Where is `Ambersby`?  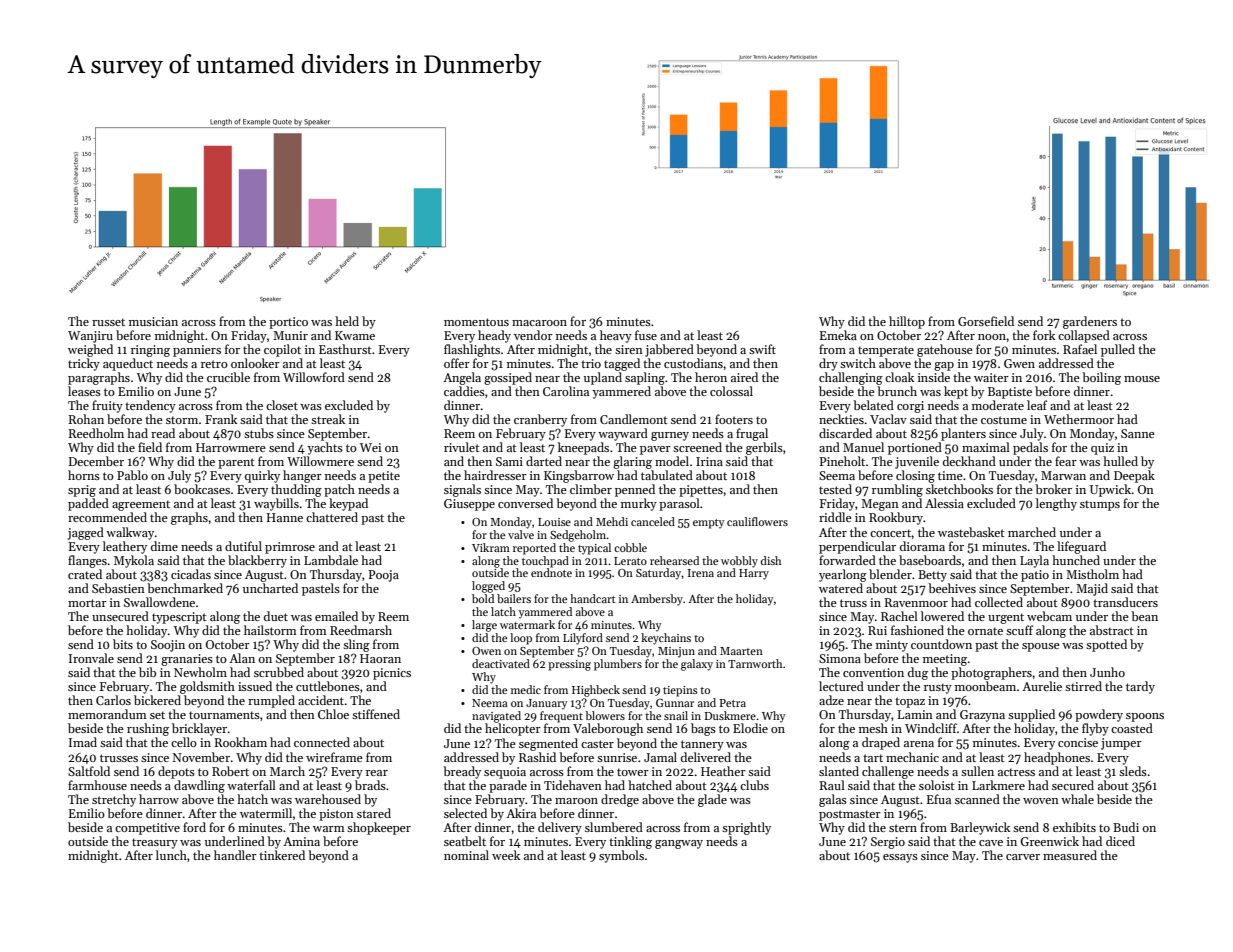
Ambersby is located at coordinates (657, 600).
